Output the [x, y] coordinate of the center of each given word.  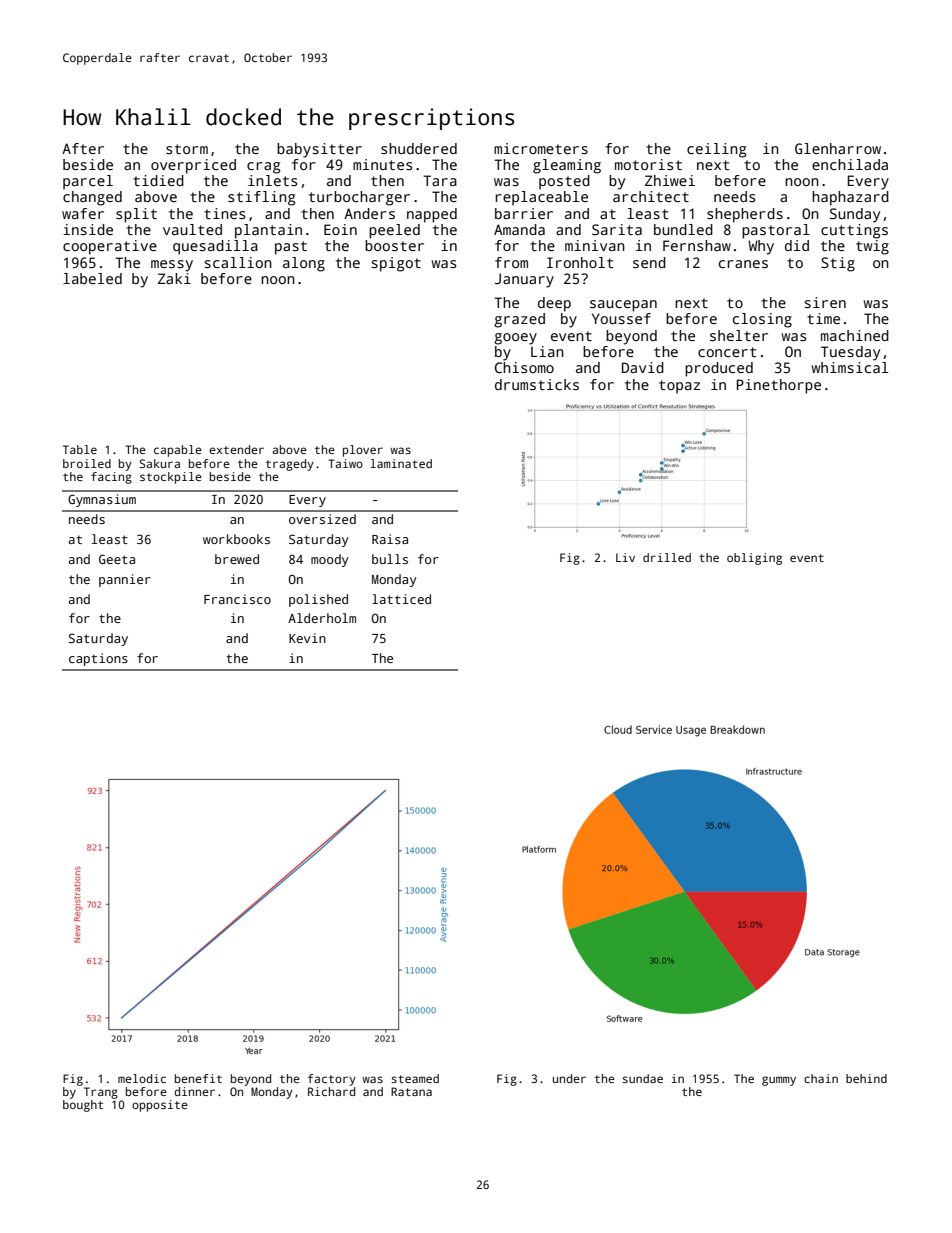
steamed [415, 1078]
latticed [401, 599]
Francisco [237, 599]
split [136, 215]
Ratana [411, 1091]
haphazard [850, 198]
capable [178, 451]
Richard [331, 1091]
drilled [667, 557]
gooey [515, 339]
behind [866, 1078]
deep [554, 304]
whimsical [850, 367]
